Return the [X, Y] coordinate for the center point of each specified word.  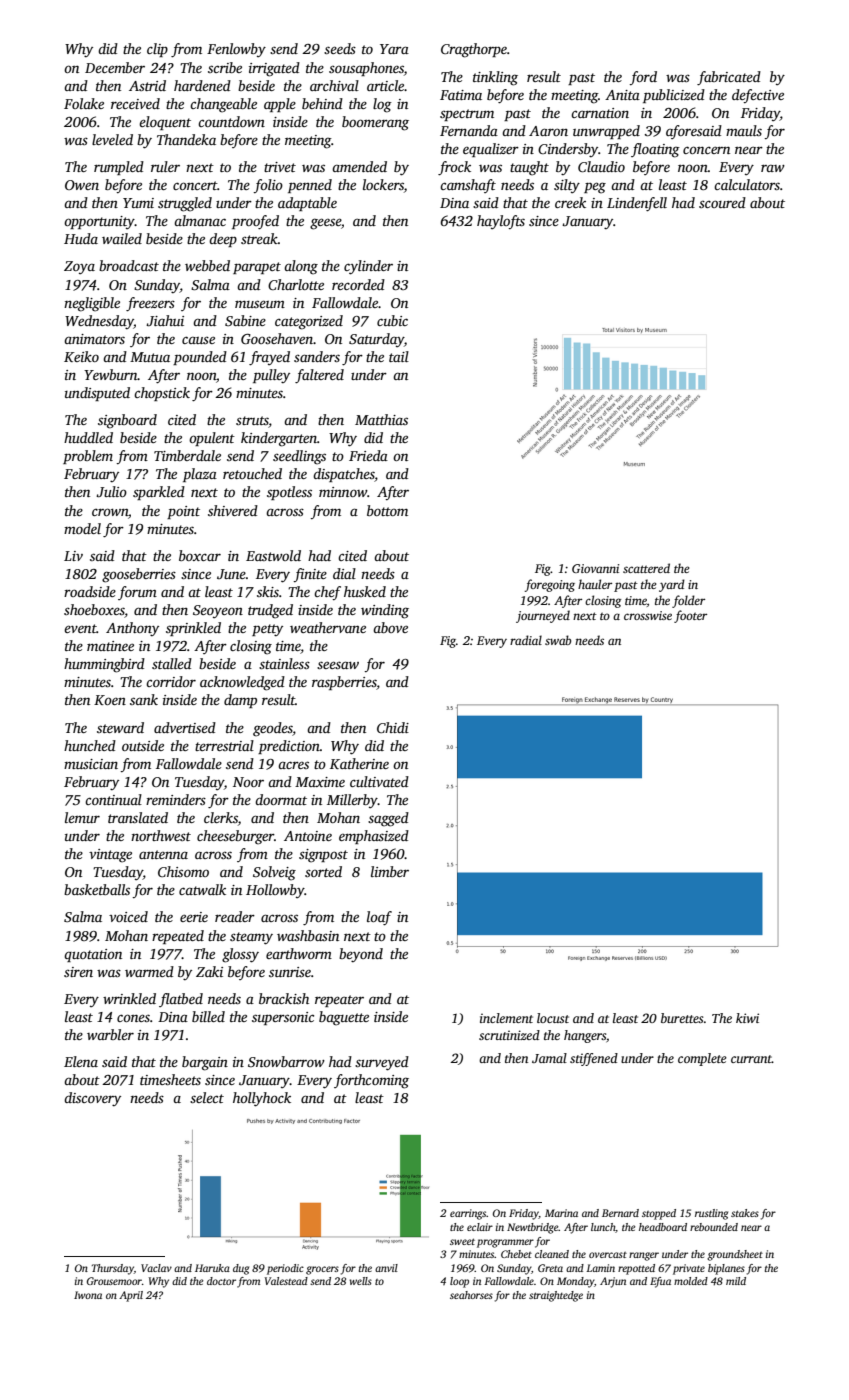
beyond [361, 955]
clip [157, 50]
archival [334, 85]
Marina [561, 1213]
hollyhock [262, 1099]
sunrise [290, 972]
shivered [233, 510]
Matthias [381, 419]
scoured [722, 202]
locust [553, 1018]
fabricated [729, 78]
